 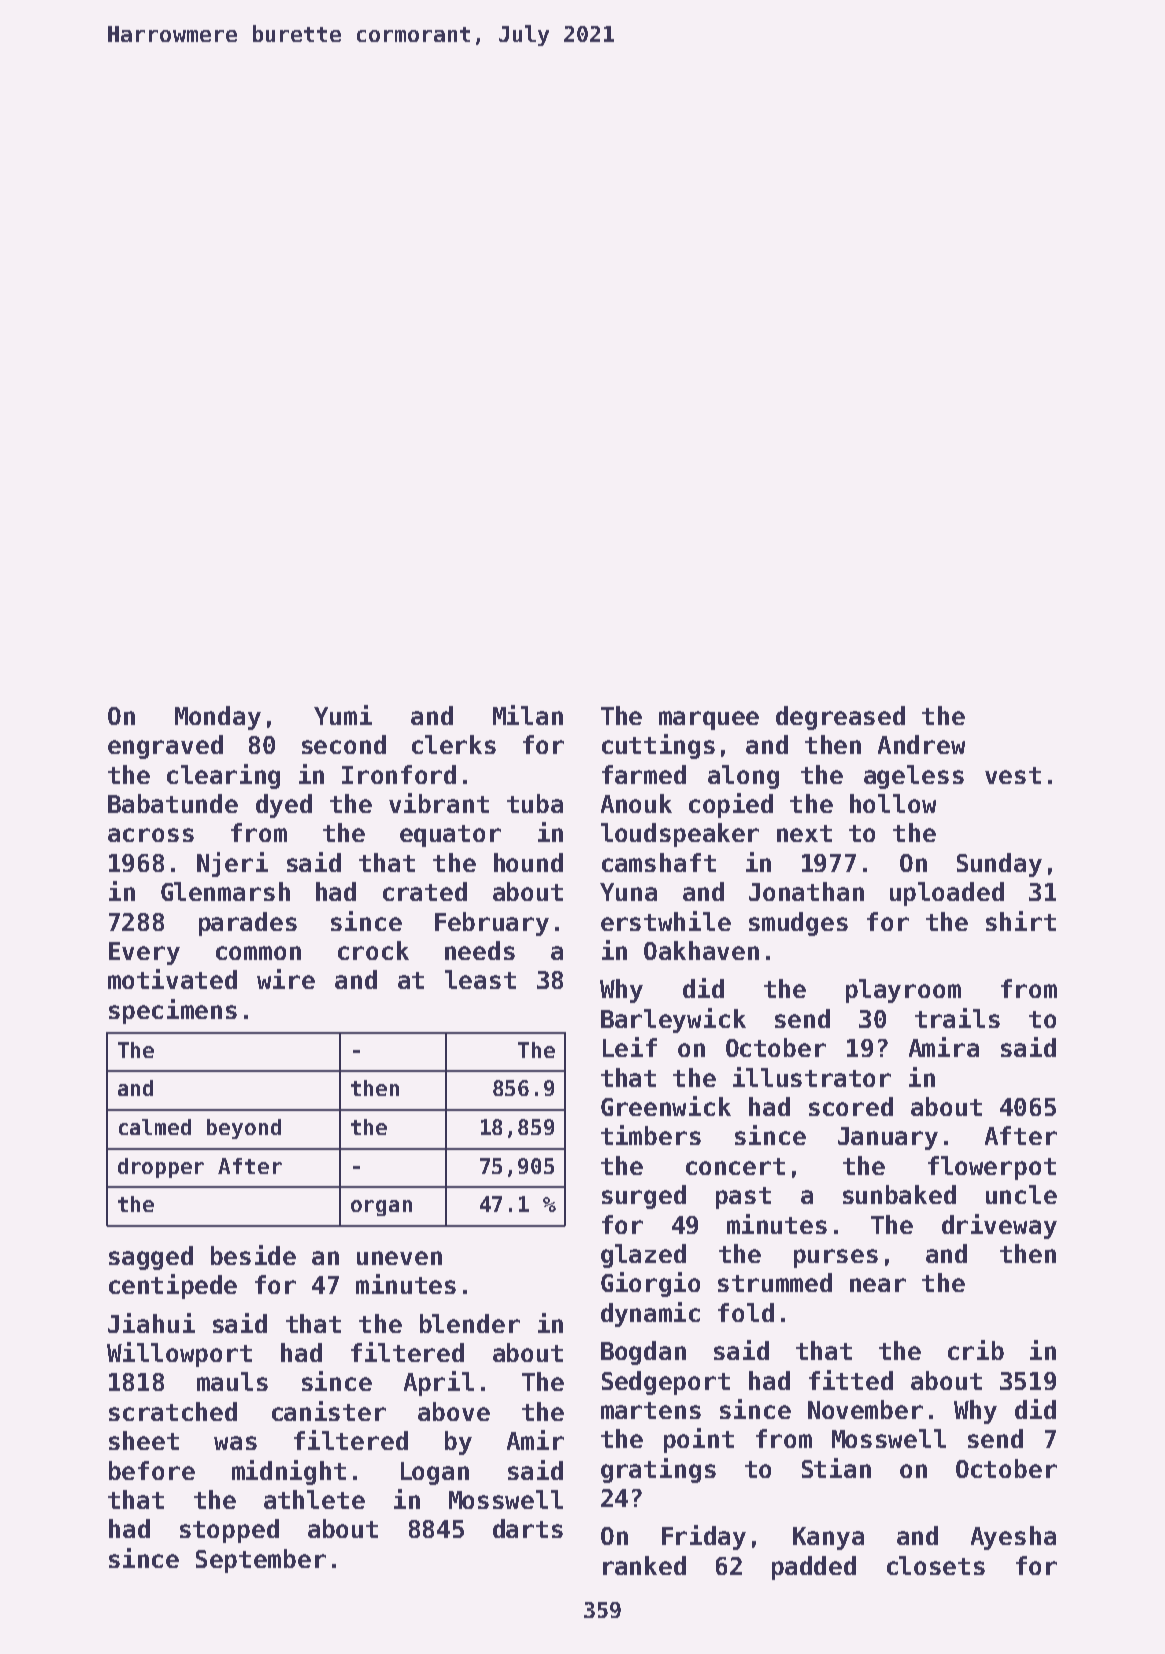 What do you see at coordinates (976, 1350) in the screenshot?
I see `crib` at bounding box center [976, 1350].
